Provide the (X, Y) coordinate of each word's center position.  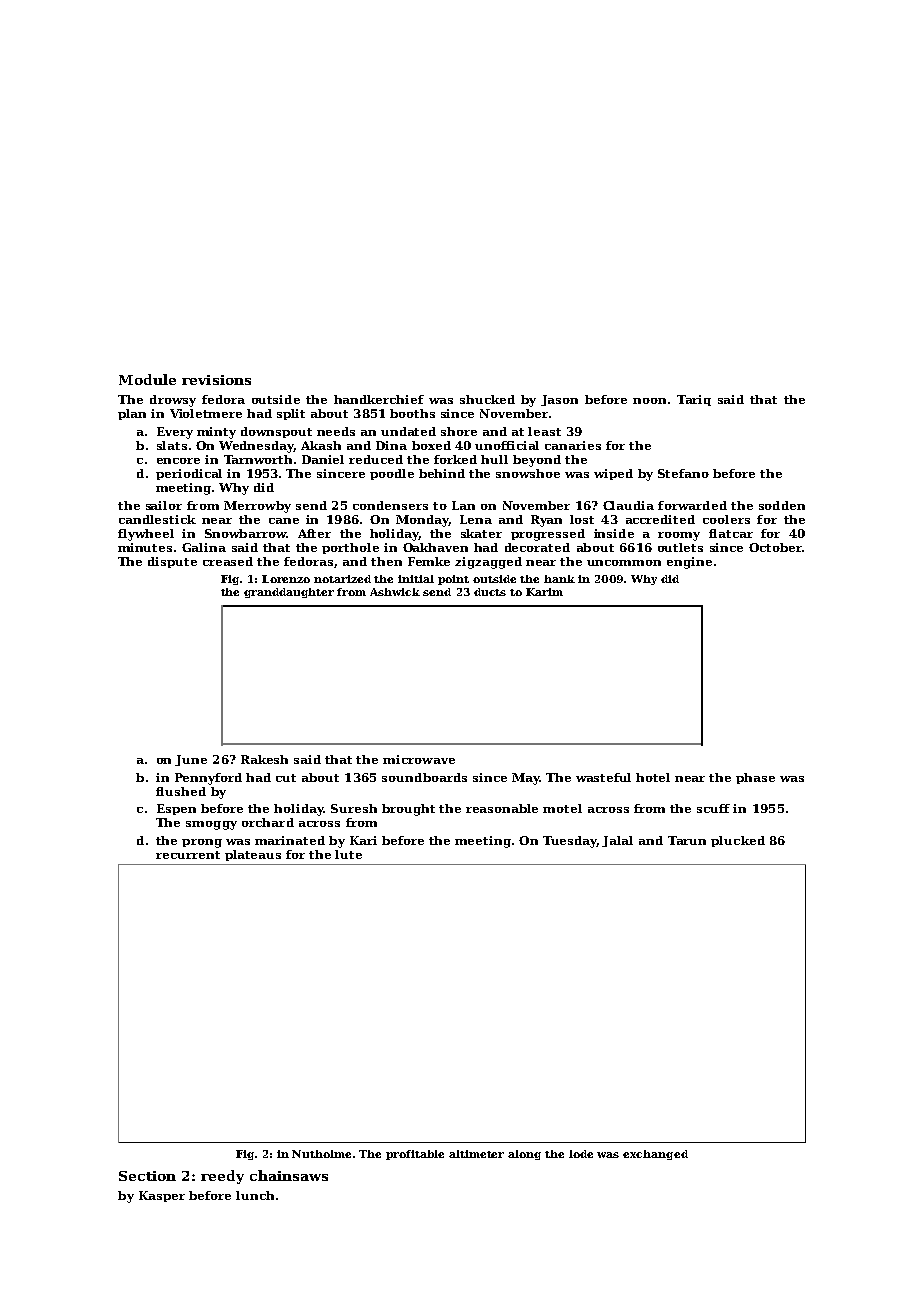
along (524, 1155)
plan (132, 414)
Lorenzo (286, 579)
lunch (255, 1195)
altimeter (476, 1154)
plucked (738, 841)
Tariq (694, 400)
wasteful (603, 777)
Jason (559, 400)
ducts (490, 592)
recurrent (188, 855)
